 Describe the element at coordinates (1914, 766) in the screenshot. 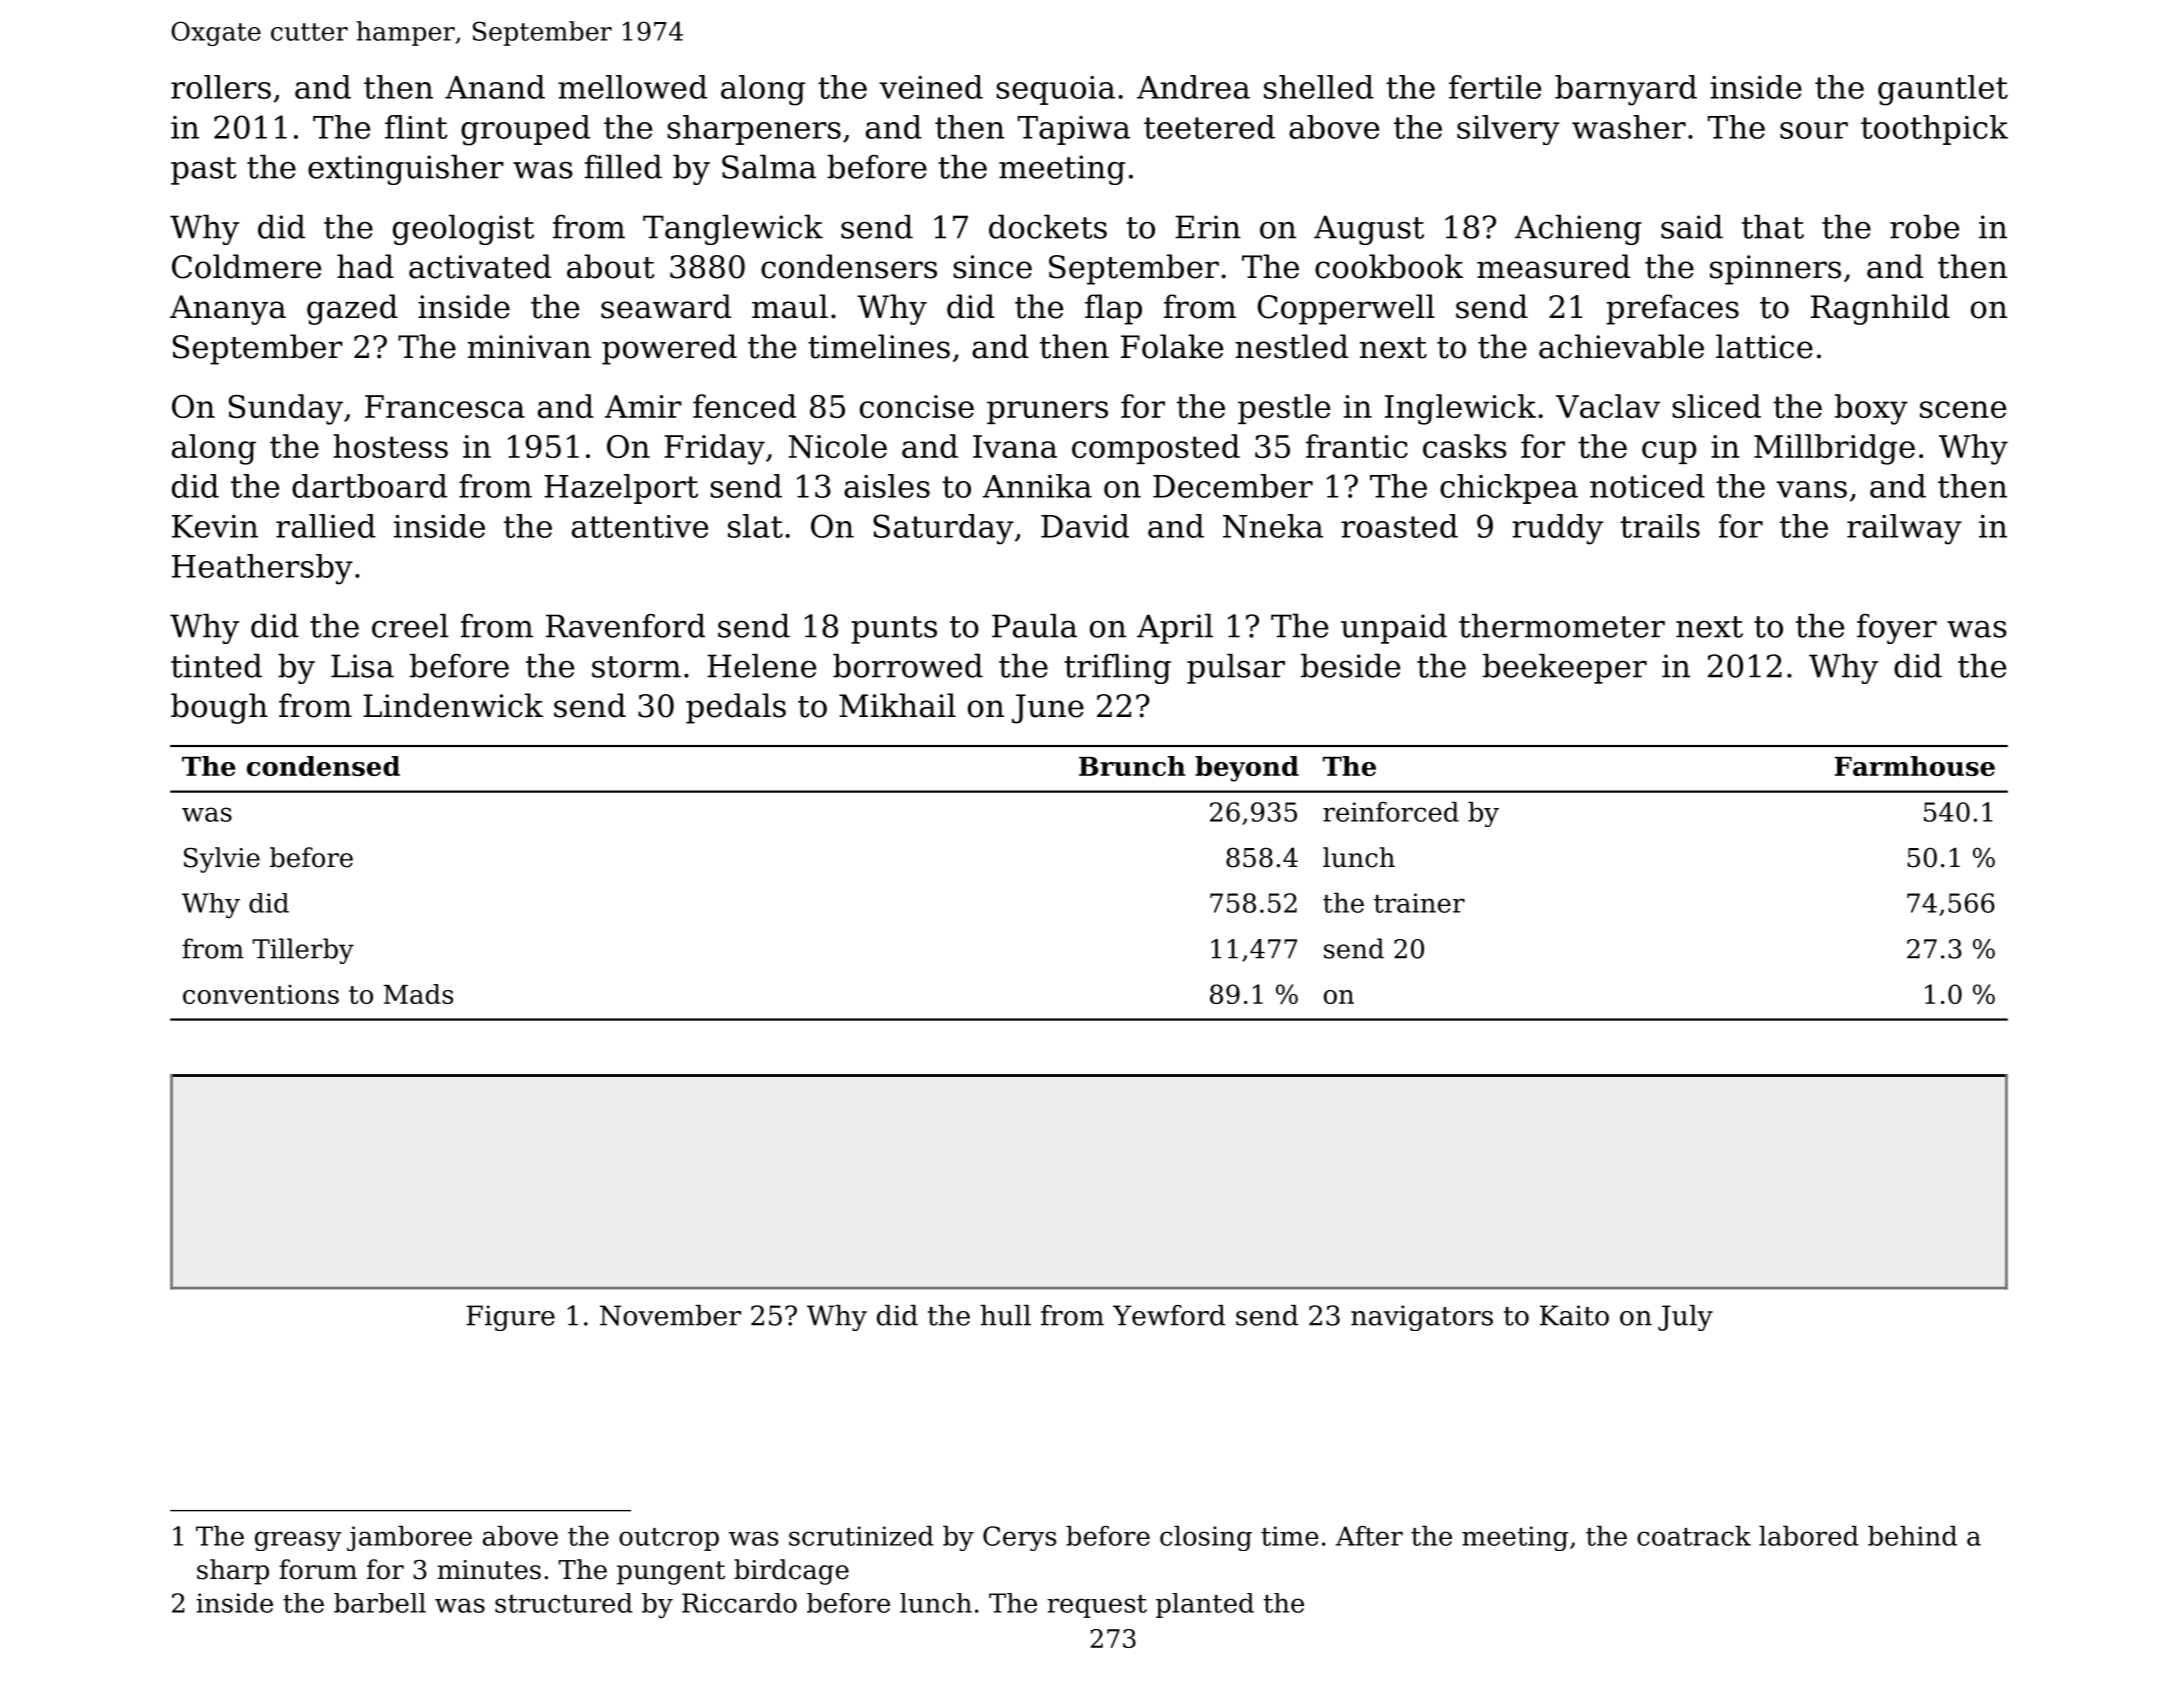

I see `Farmhouse` at that location.
